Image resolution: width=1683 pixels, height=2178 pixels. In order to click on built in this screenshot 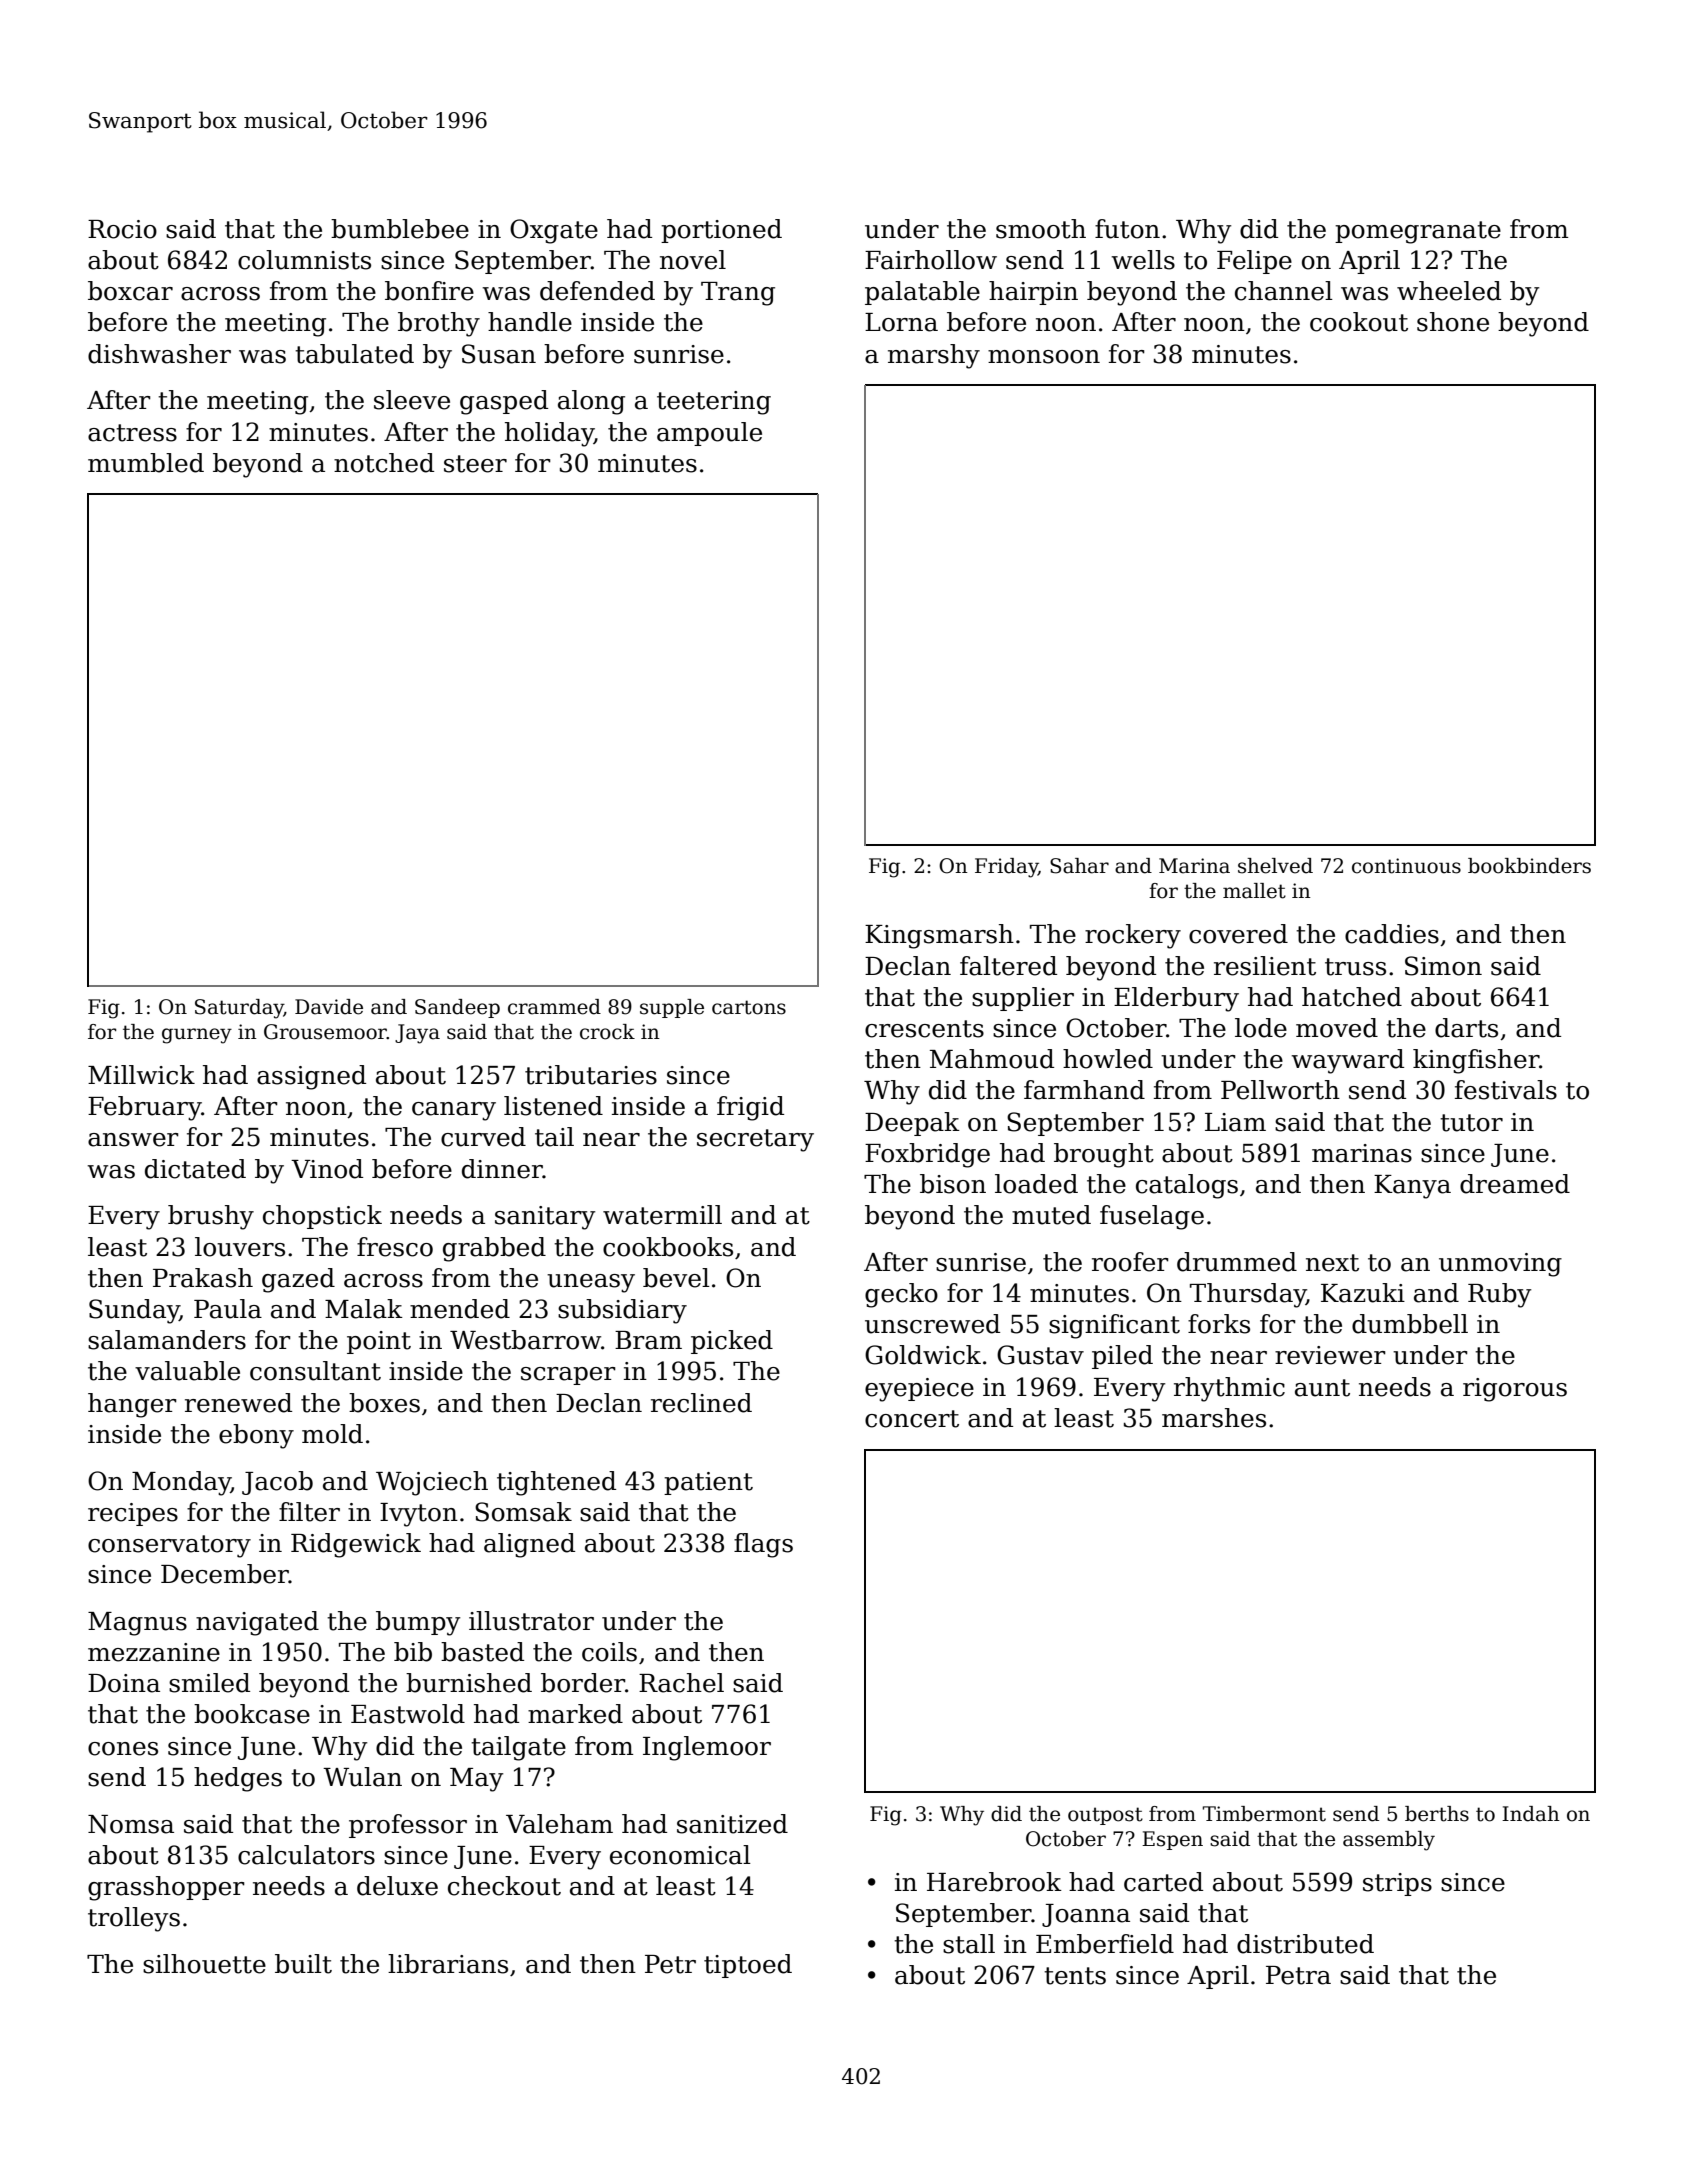, I will do `click(303, 1964)`.
